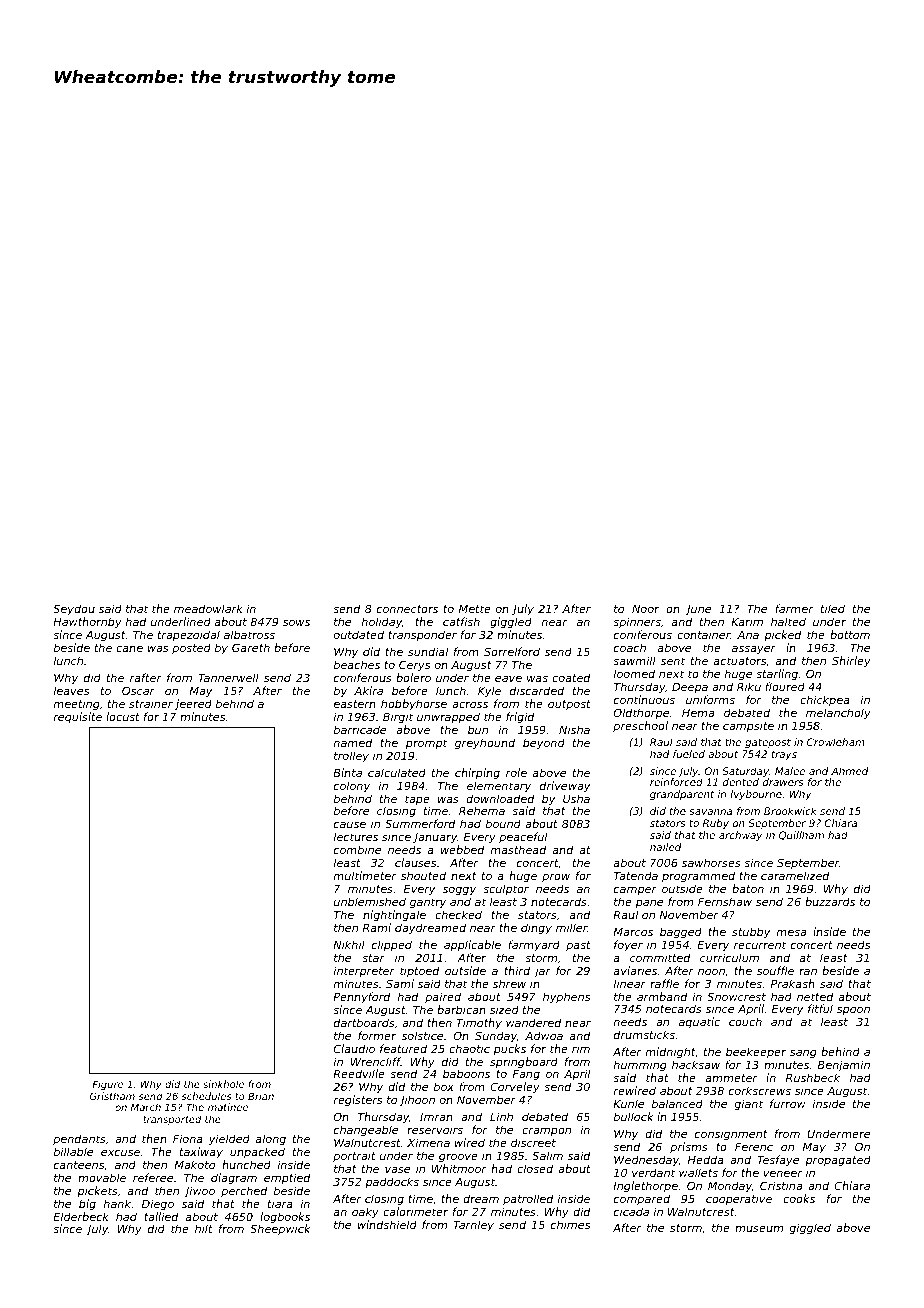 This screenshot has width=924, height=1308. Describe the element at coordinates (107, 1085) in the screenshot. I see `Figure` at that location.
